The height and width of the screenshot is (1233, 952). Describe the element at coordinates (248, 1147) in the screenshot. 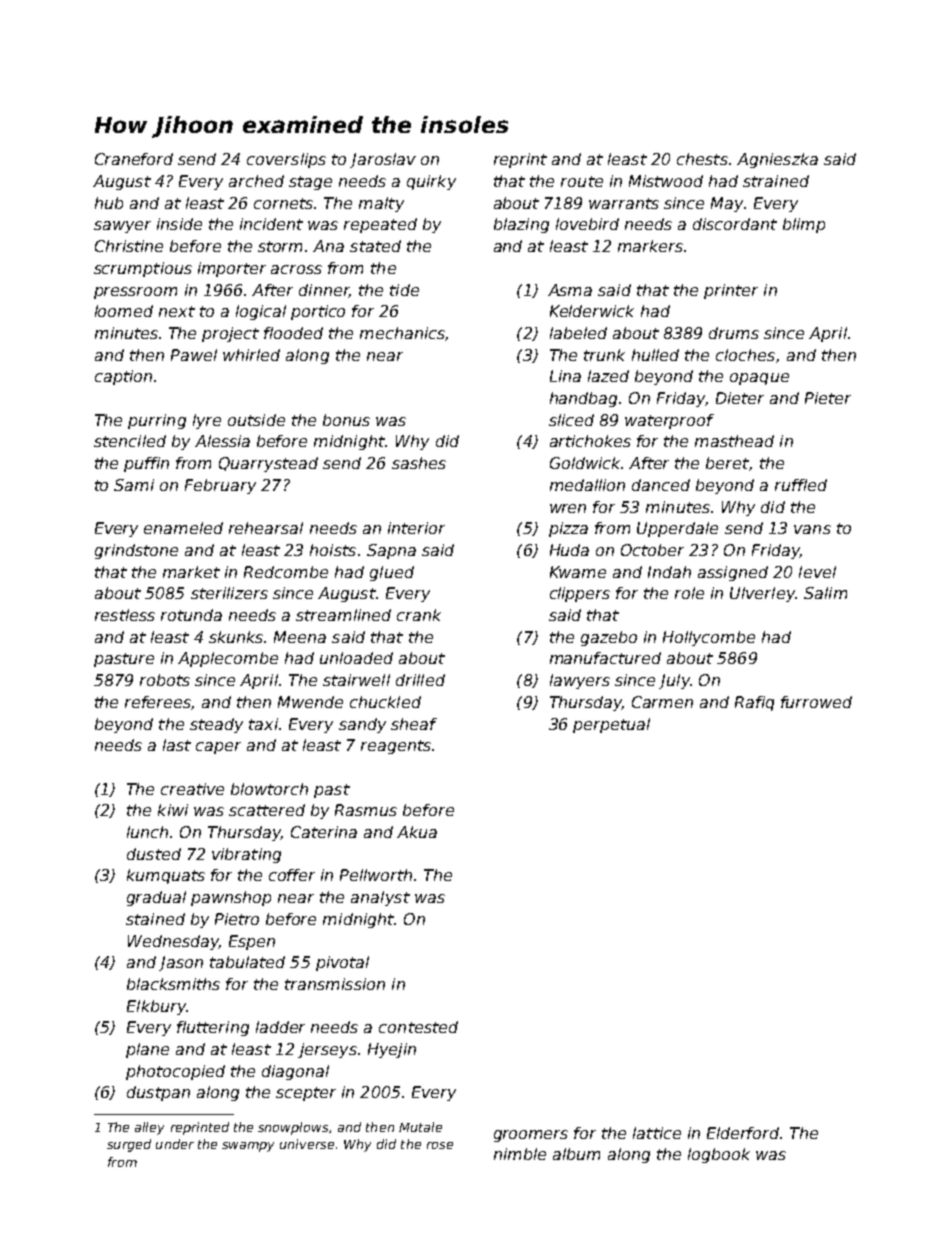

I see `swampy` at that location.
